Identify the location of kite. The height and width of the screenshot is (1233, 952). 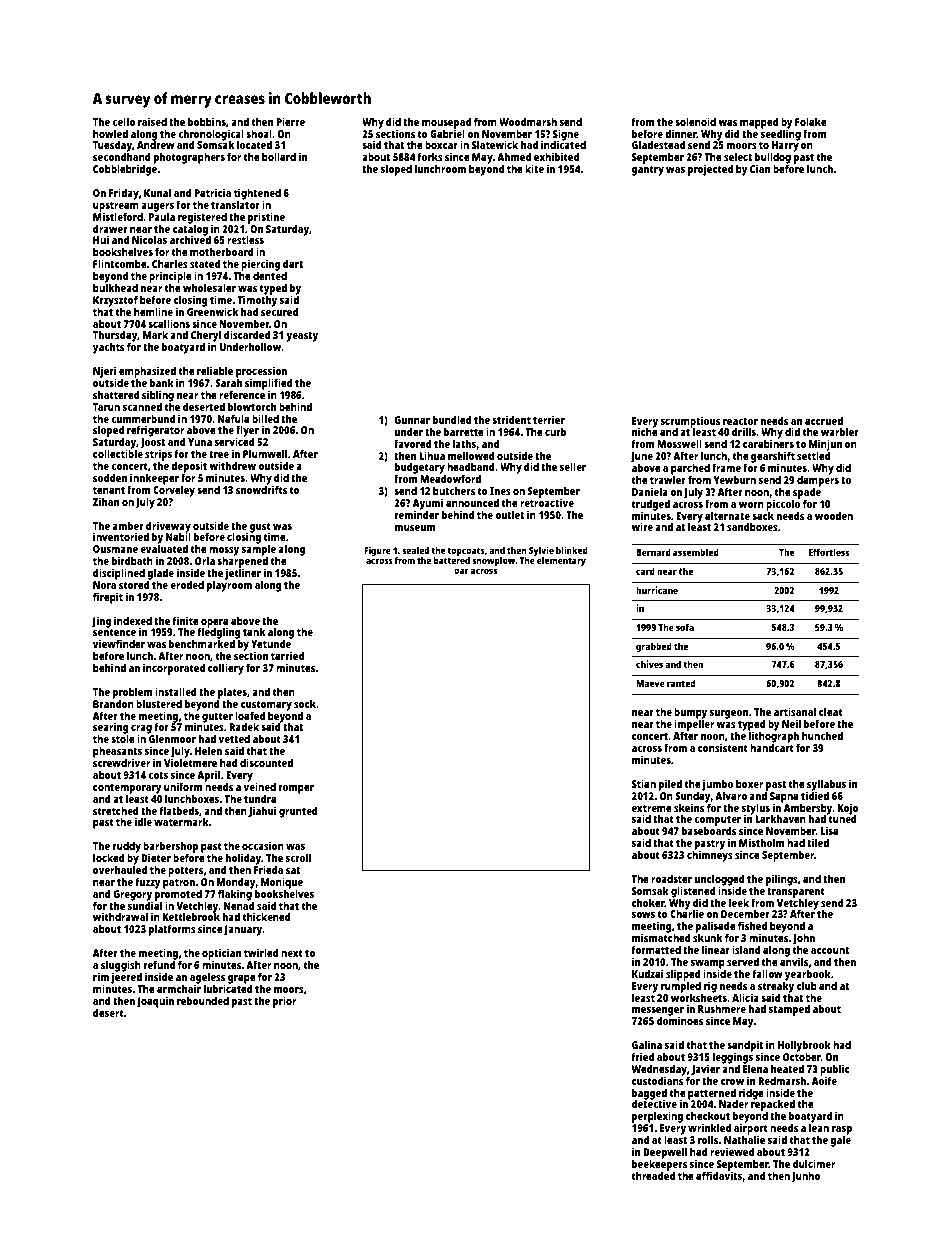
(534, 168).
